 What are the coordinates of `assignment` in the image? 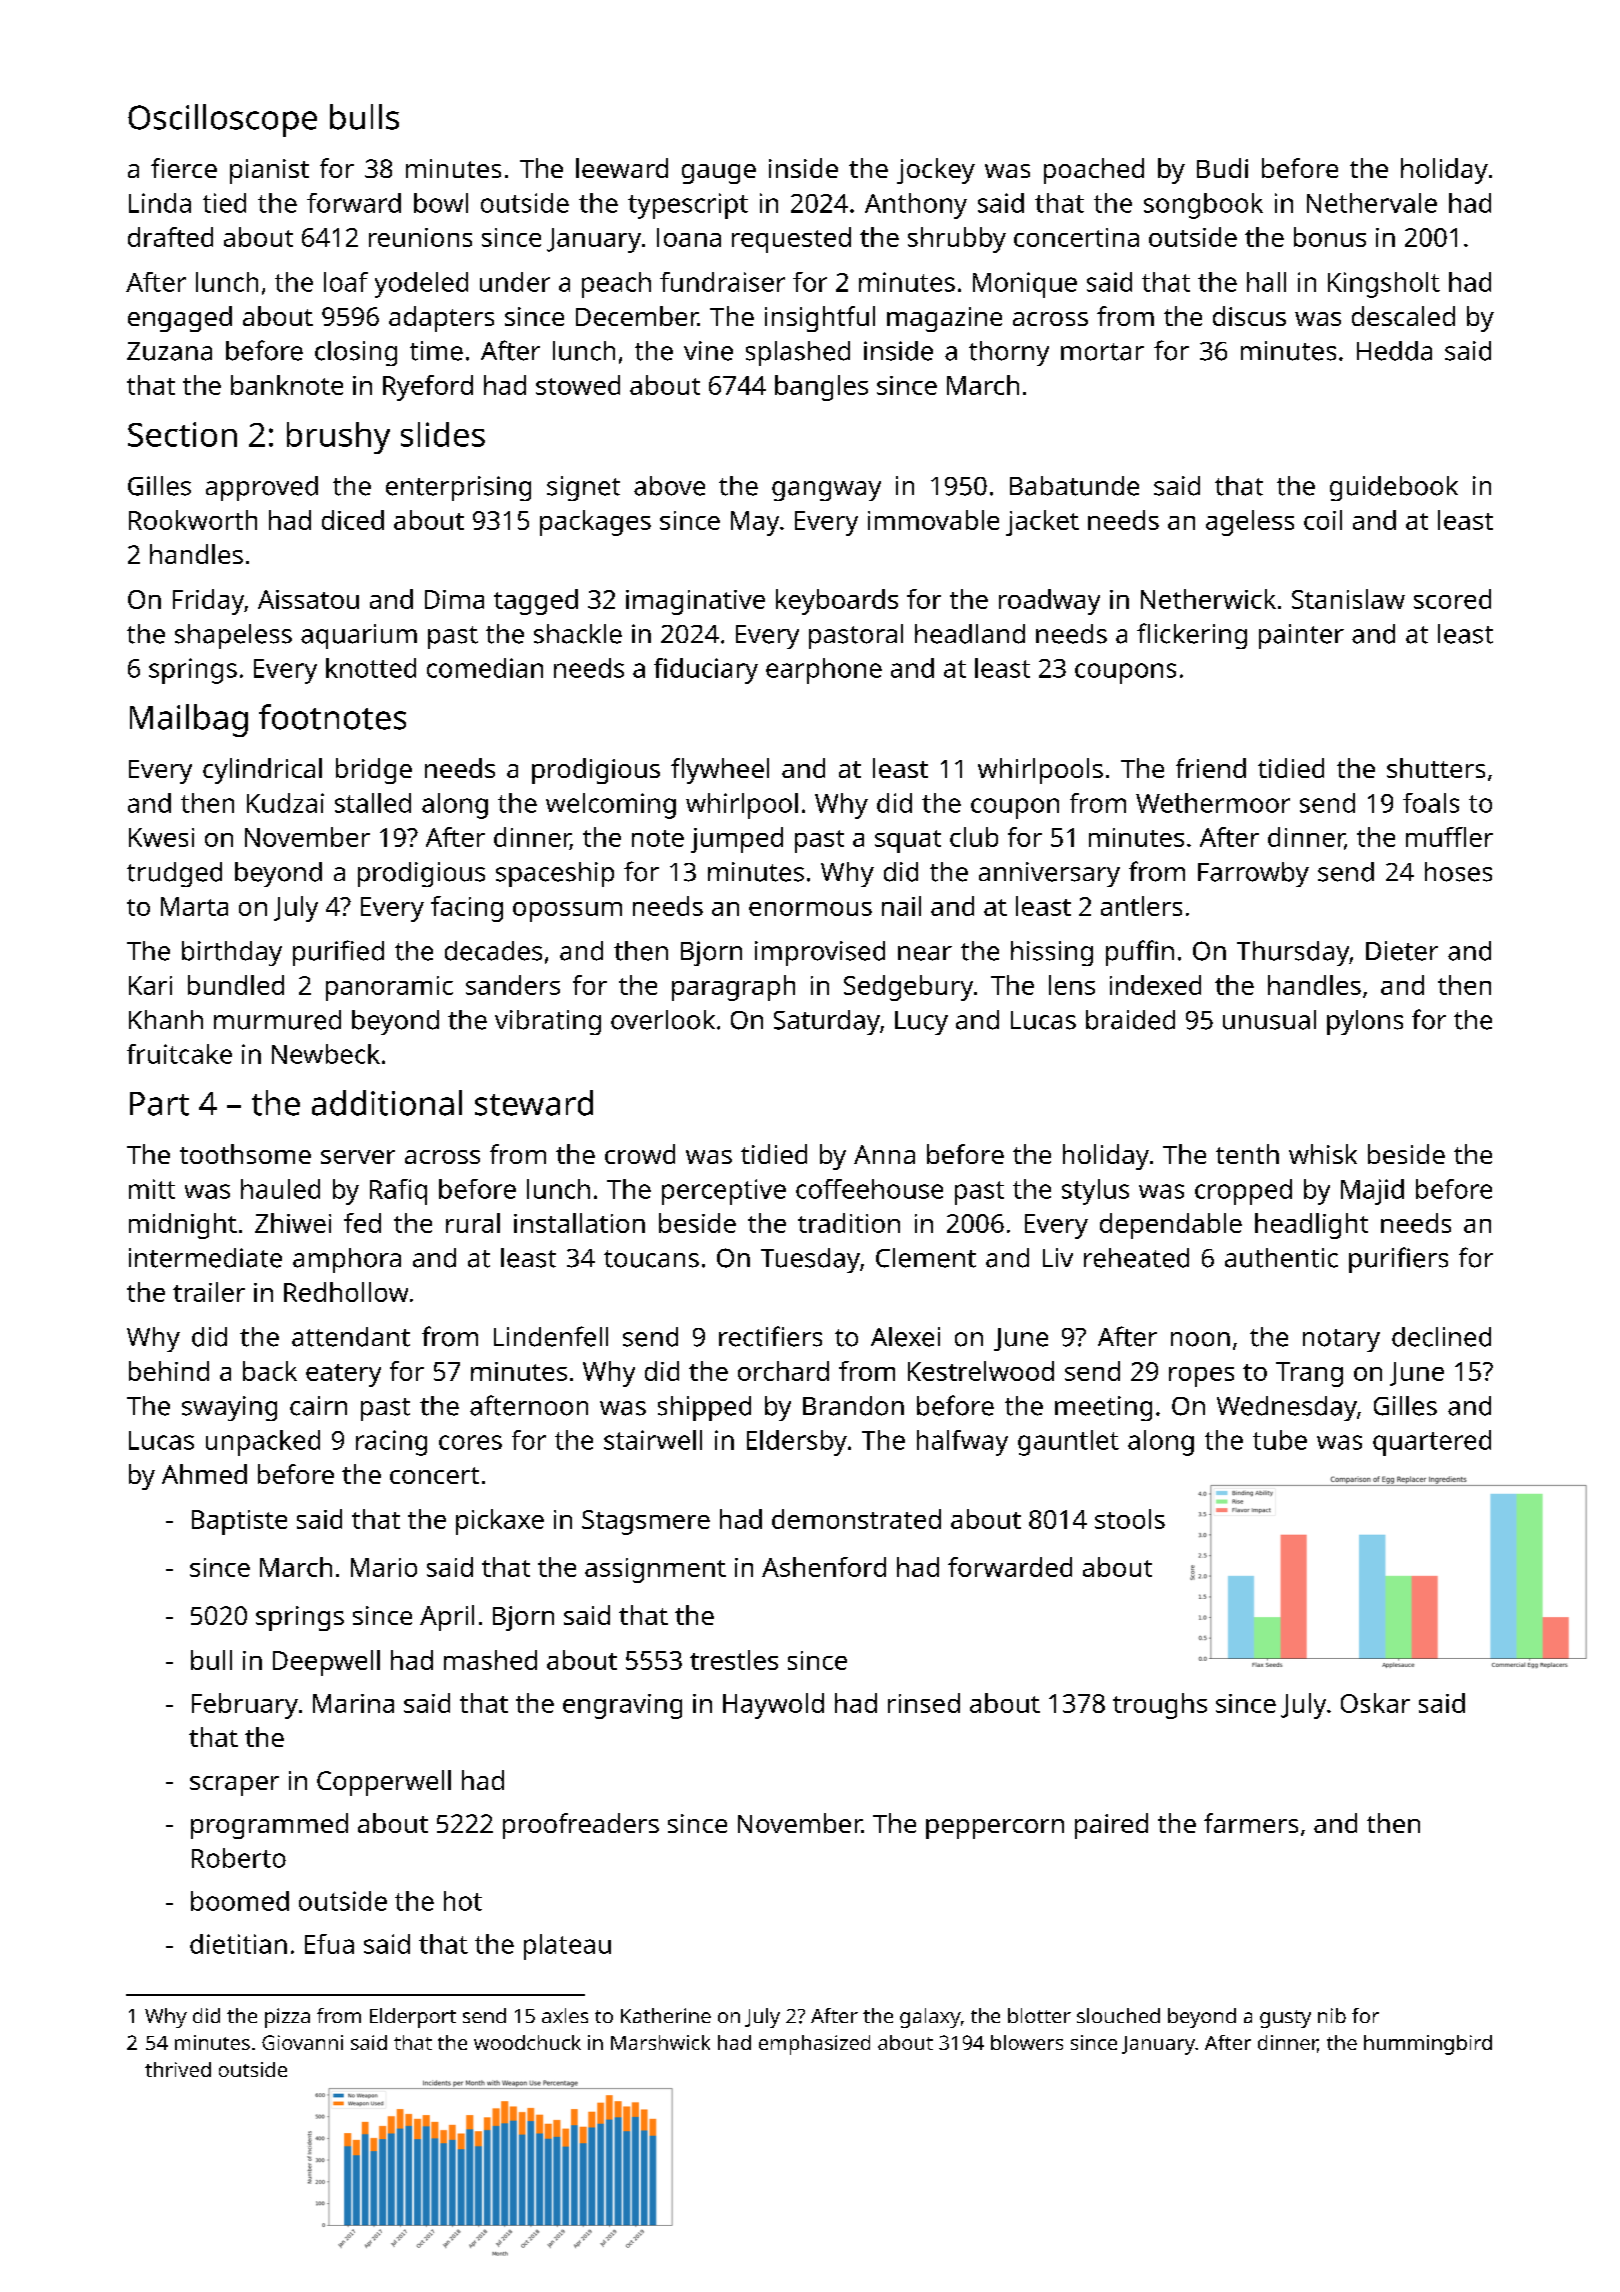 It's located at (655, 1570).
